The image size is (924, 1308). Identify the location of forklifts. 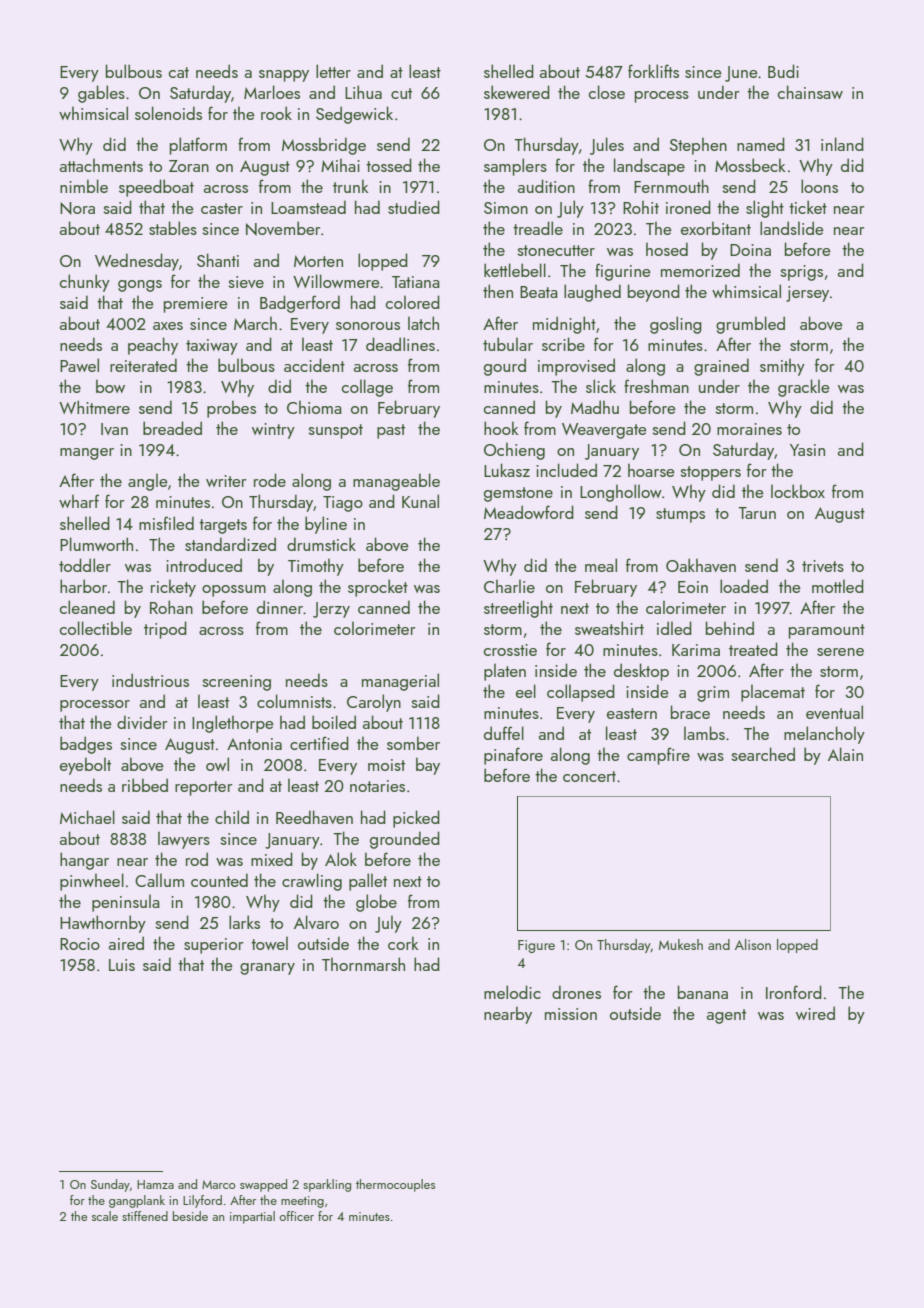
(653, 71).
